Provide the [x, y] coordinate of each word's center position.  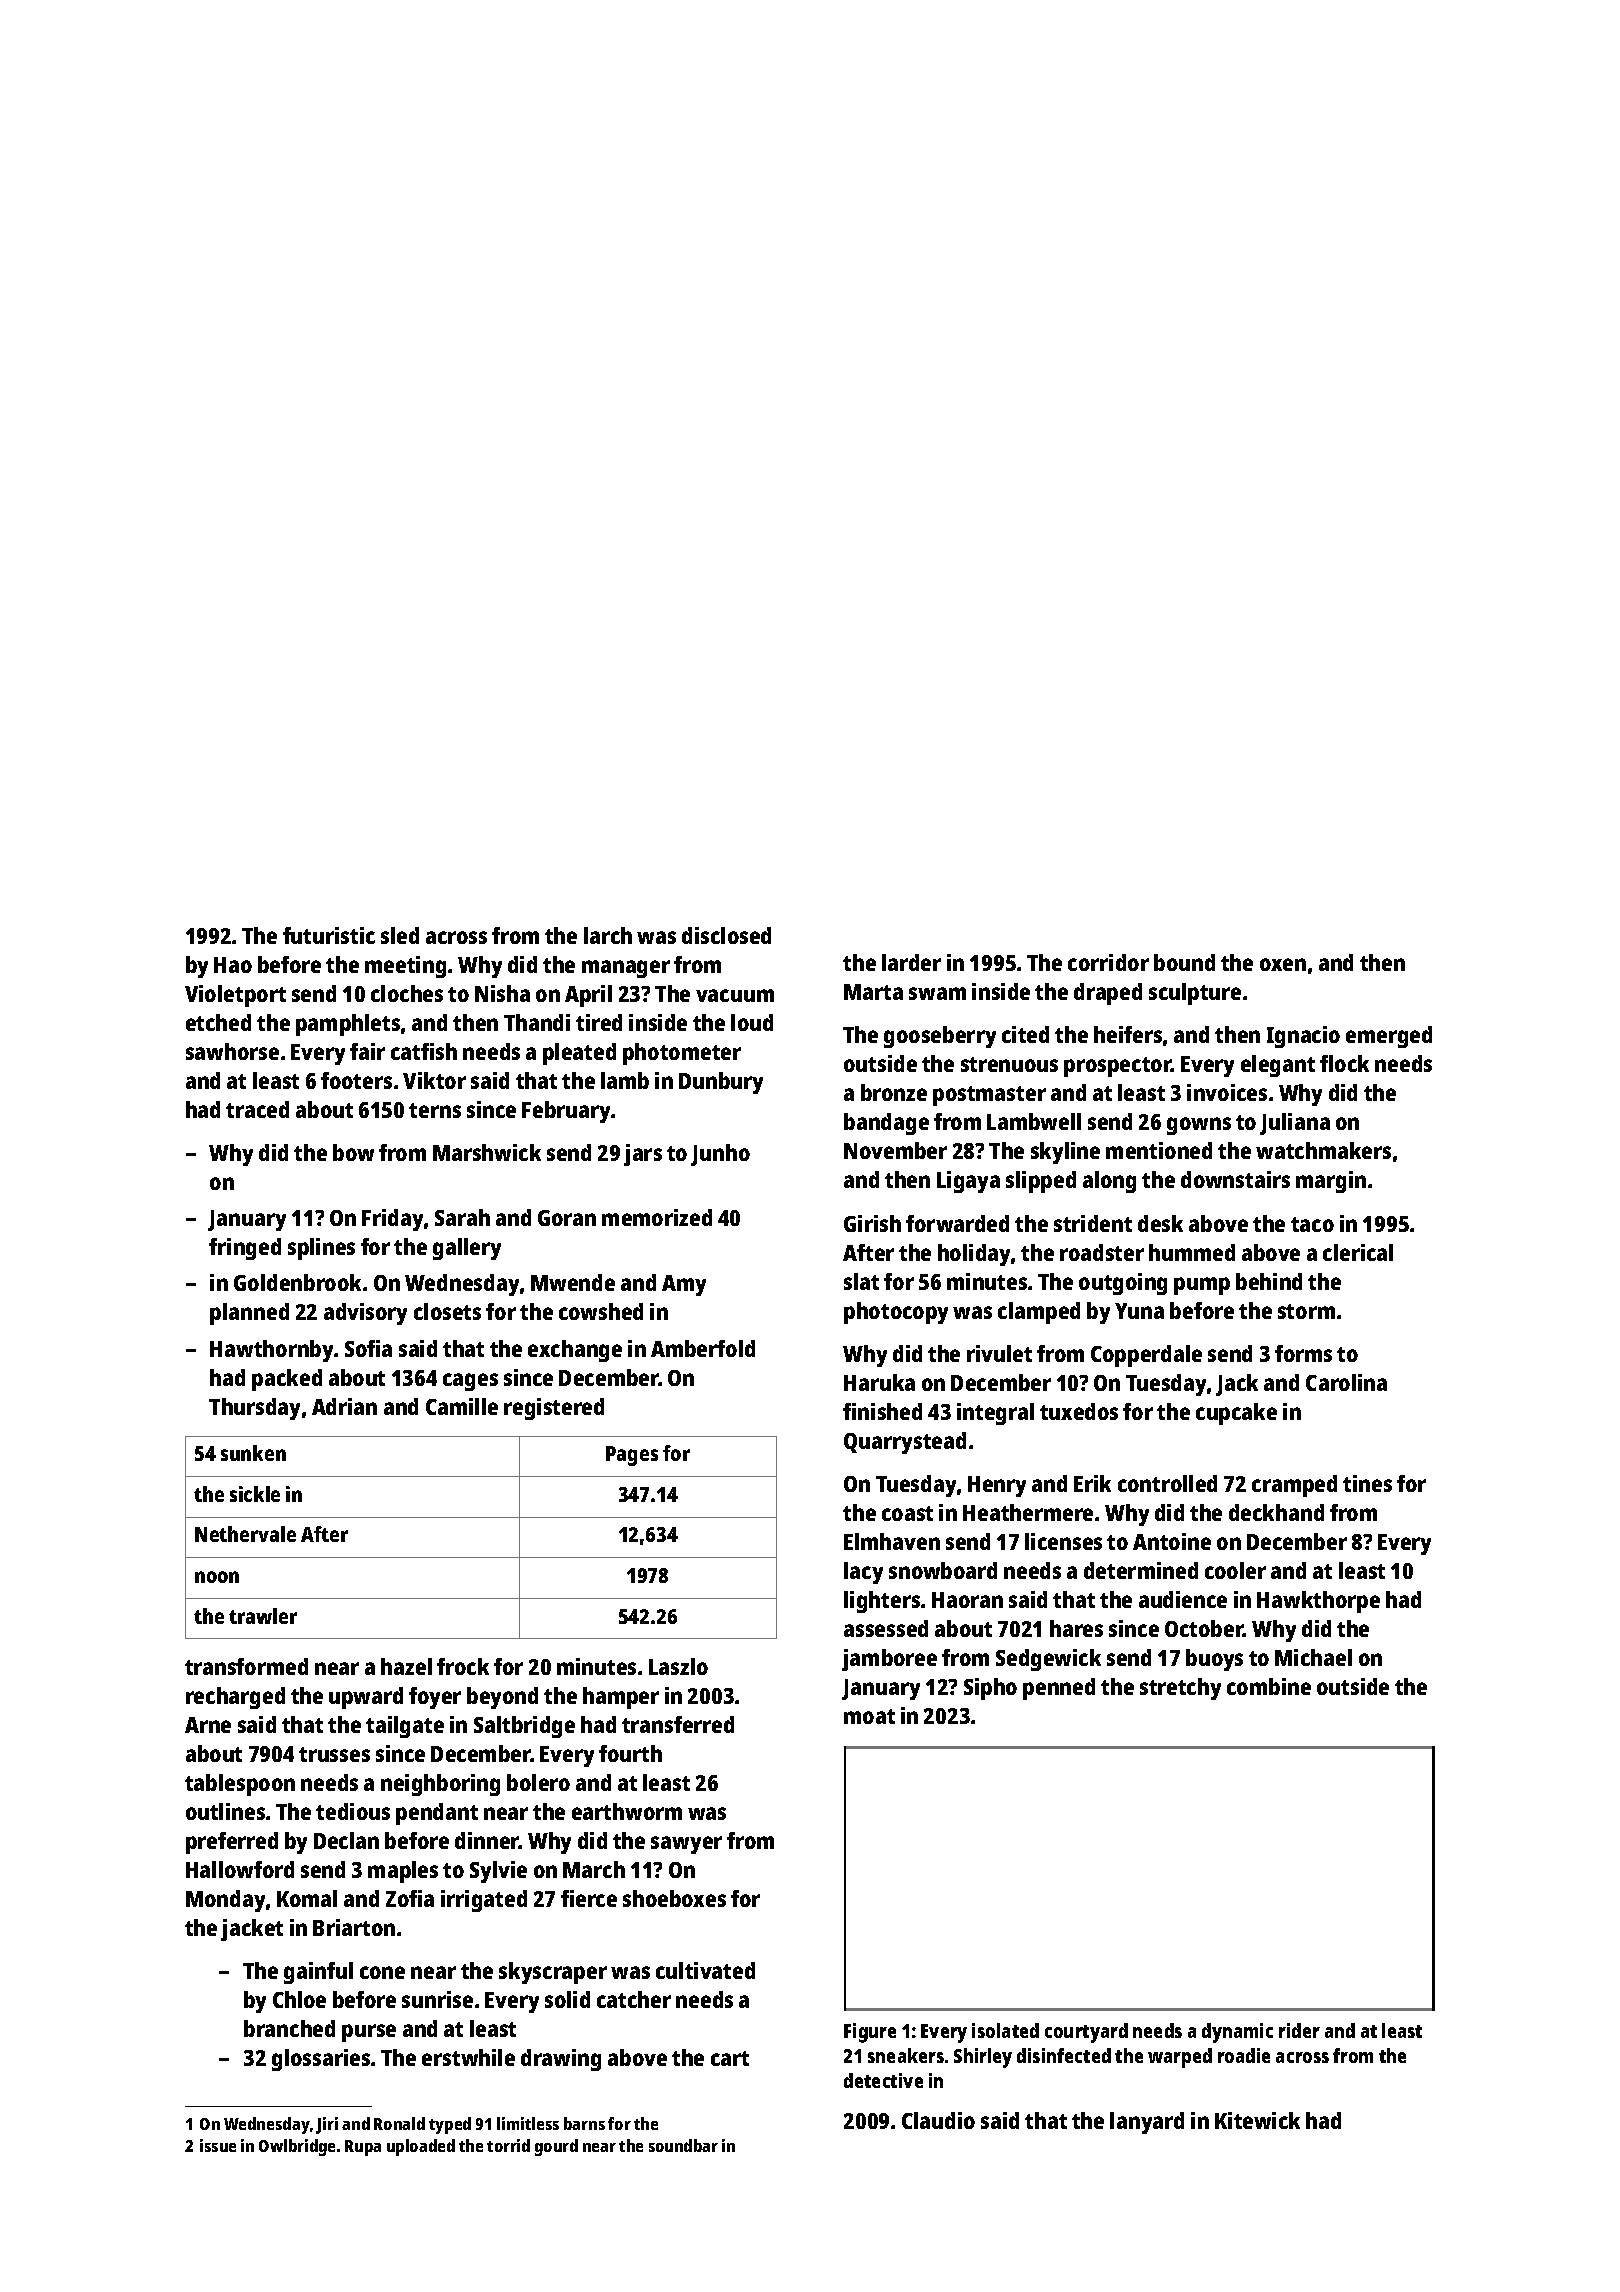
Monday [225, 1901]
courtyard [1086, 2033]
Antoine [1172, 1541]
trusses [334, 1754]
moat [869, 1716]
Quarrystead [905, 1443]
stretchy [1180, 1689]
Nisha [502, 993]
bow [353, 1152]
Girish [872, 1223]
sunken [253, 1453]
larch [608, 935]
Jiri [327, 2125]
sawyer [686, 1845]
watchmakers [1323, 1150]
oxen [1283, 964]
